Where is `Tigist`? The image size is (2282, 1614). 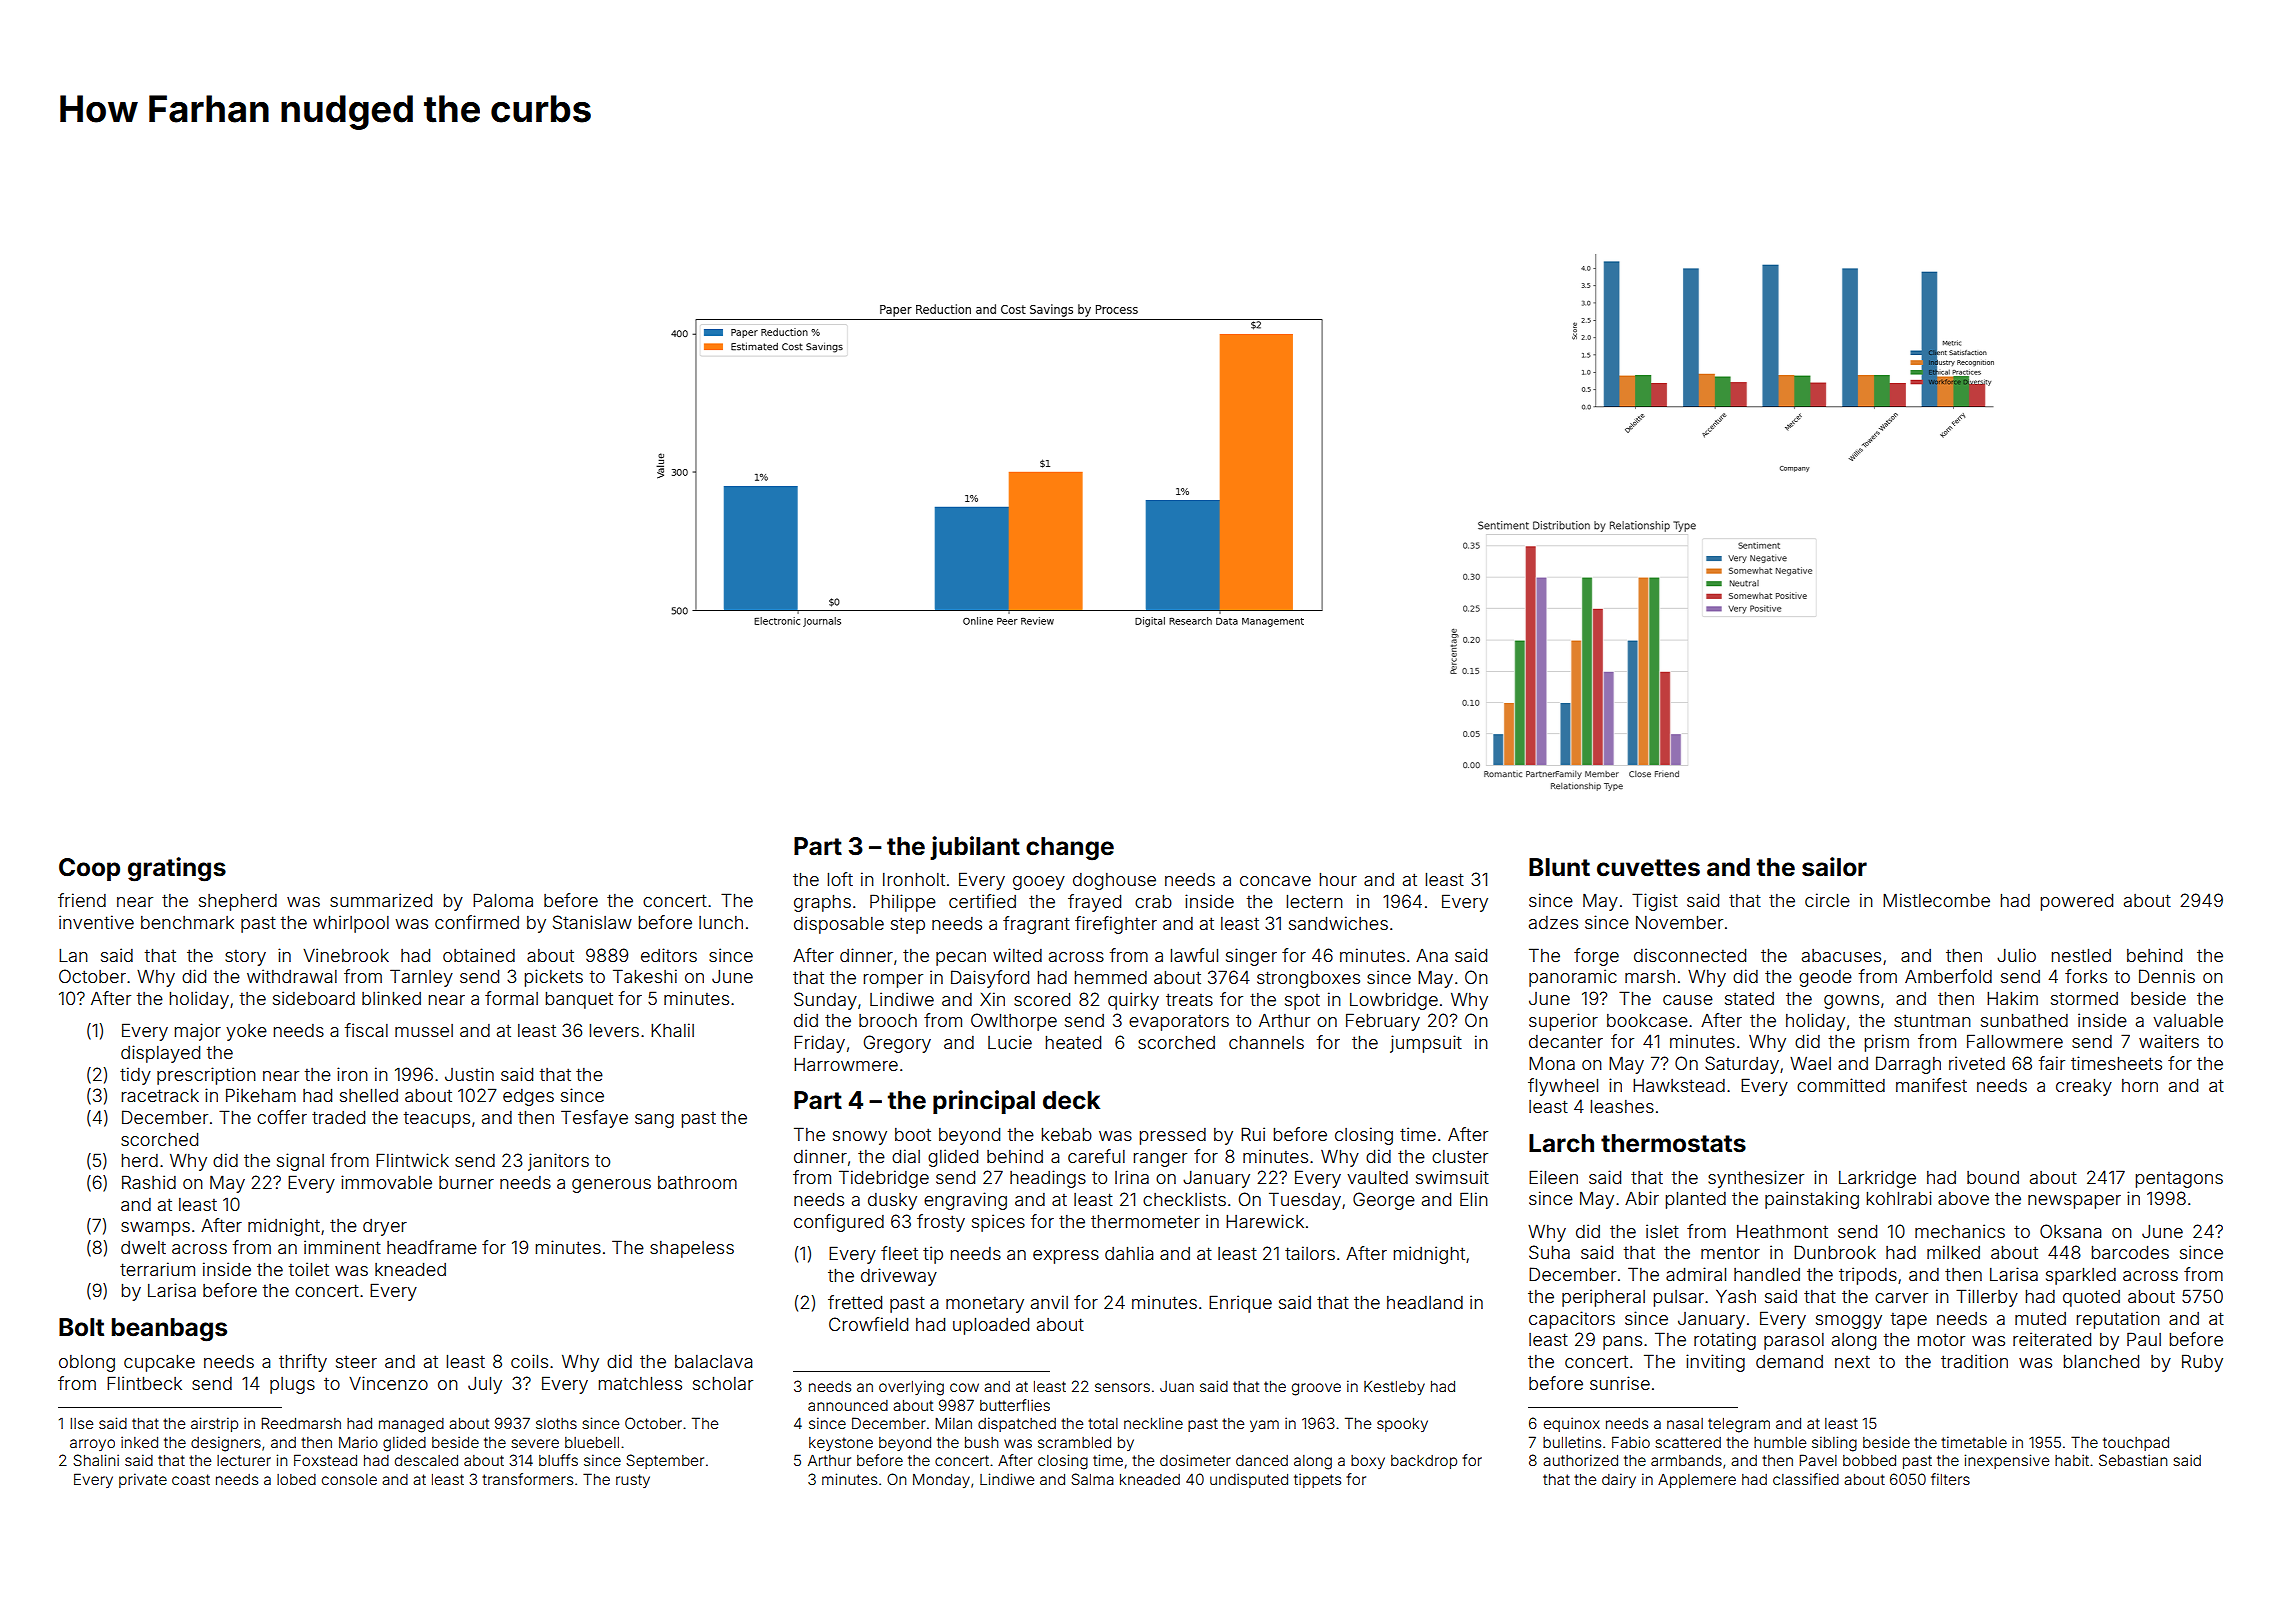 Tigist is located at coordinates (1655, 902).
